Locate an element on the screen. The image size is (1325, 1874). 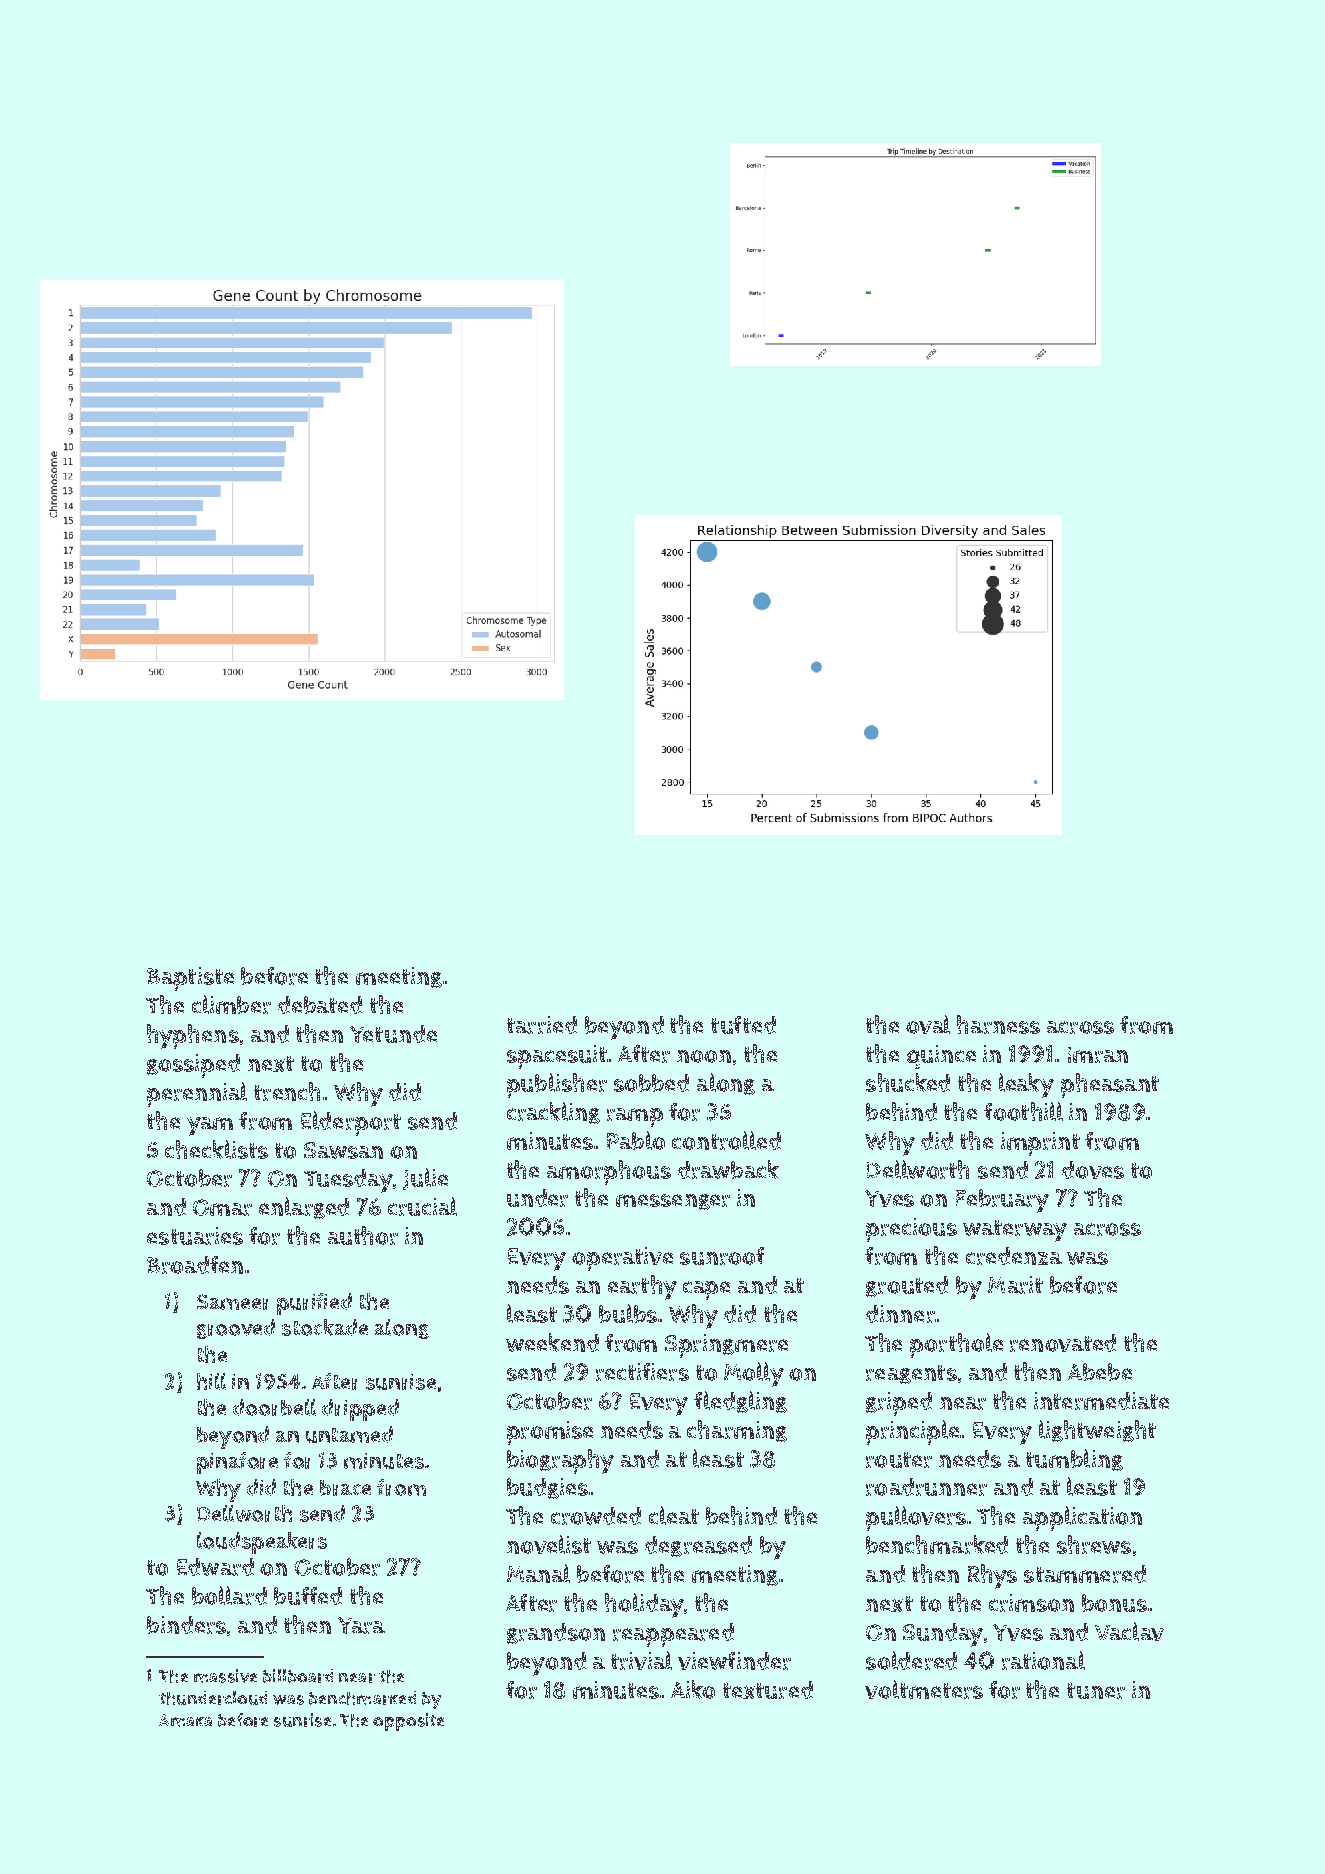
harness is located at coordinates (998, 1024).
